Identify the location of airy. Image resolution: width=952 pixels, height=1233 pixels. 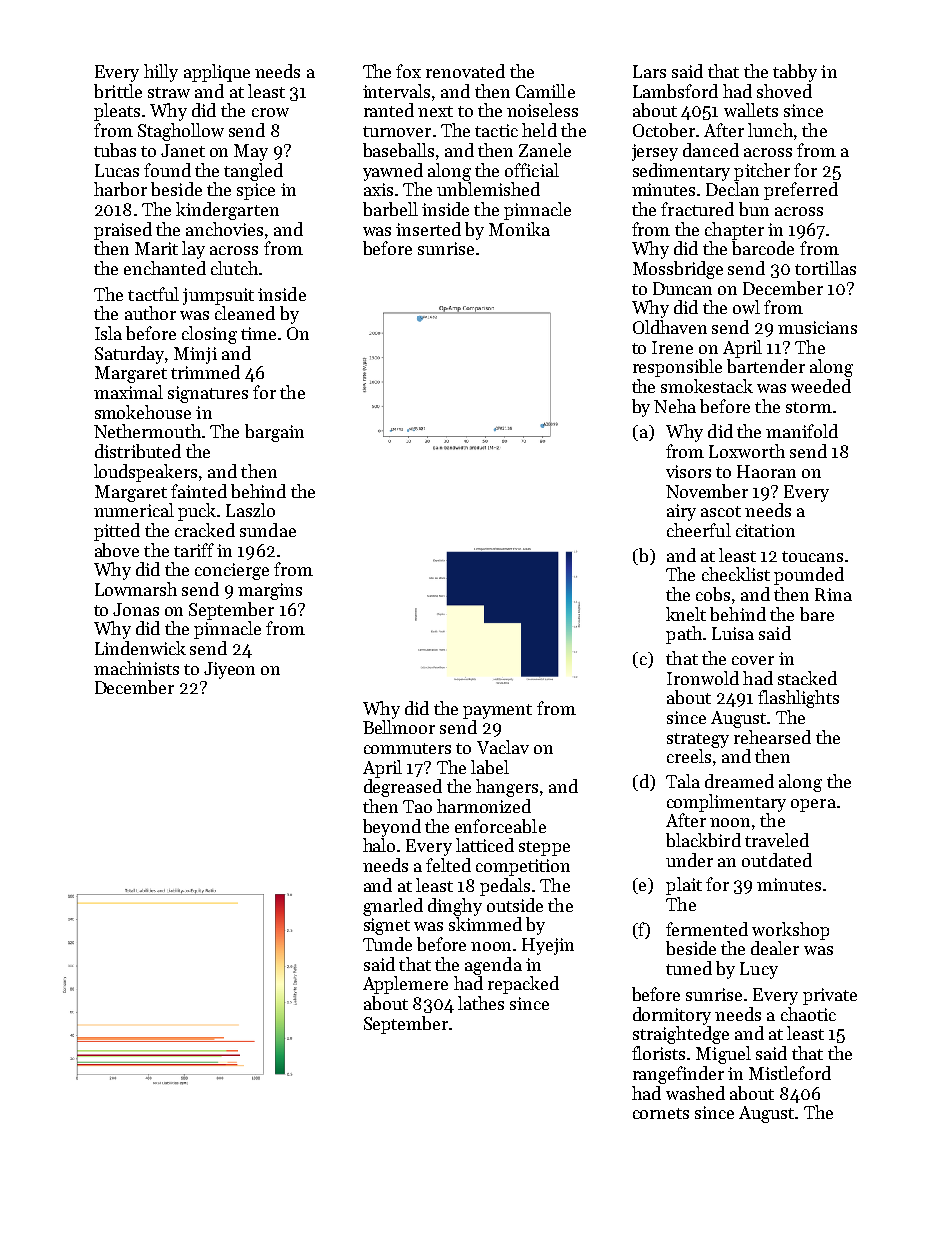
(681, 512).
